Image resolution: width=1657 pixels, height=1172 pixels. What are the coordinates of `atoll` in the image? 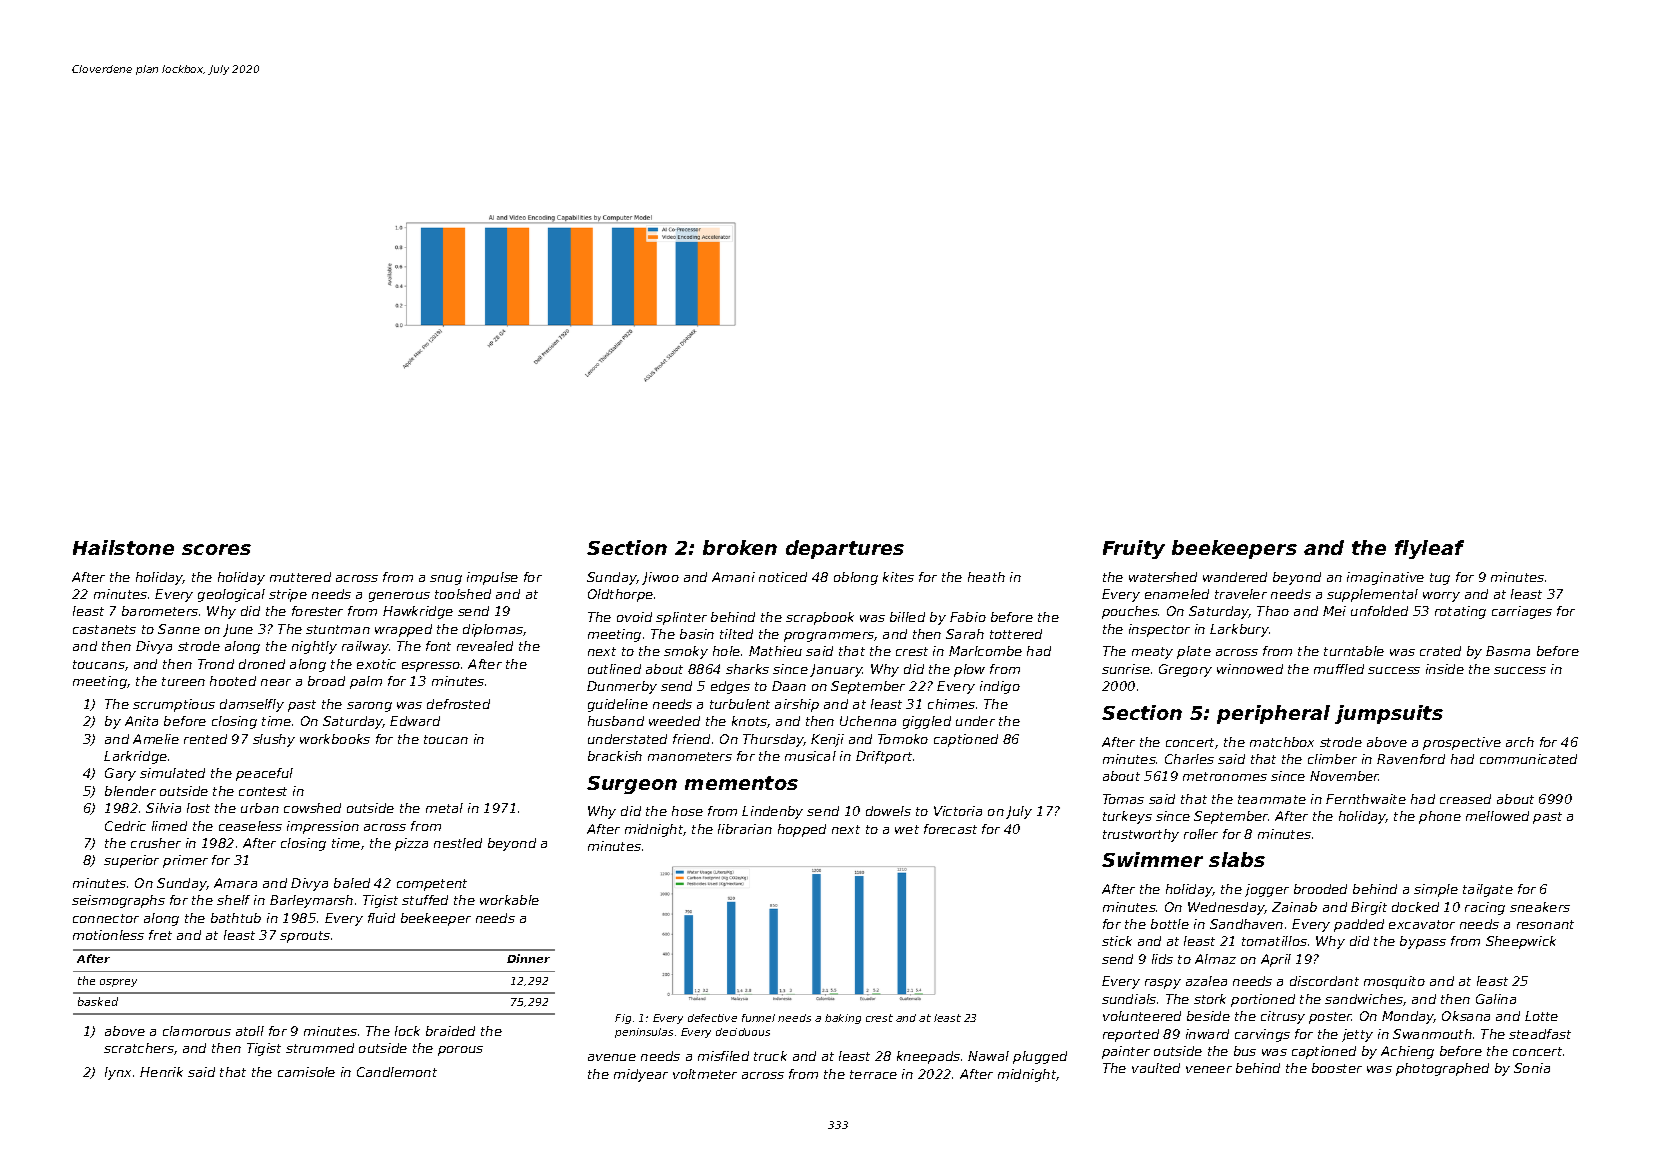 It's located at (250, 1031).
